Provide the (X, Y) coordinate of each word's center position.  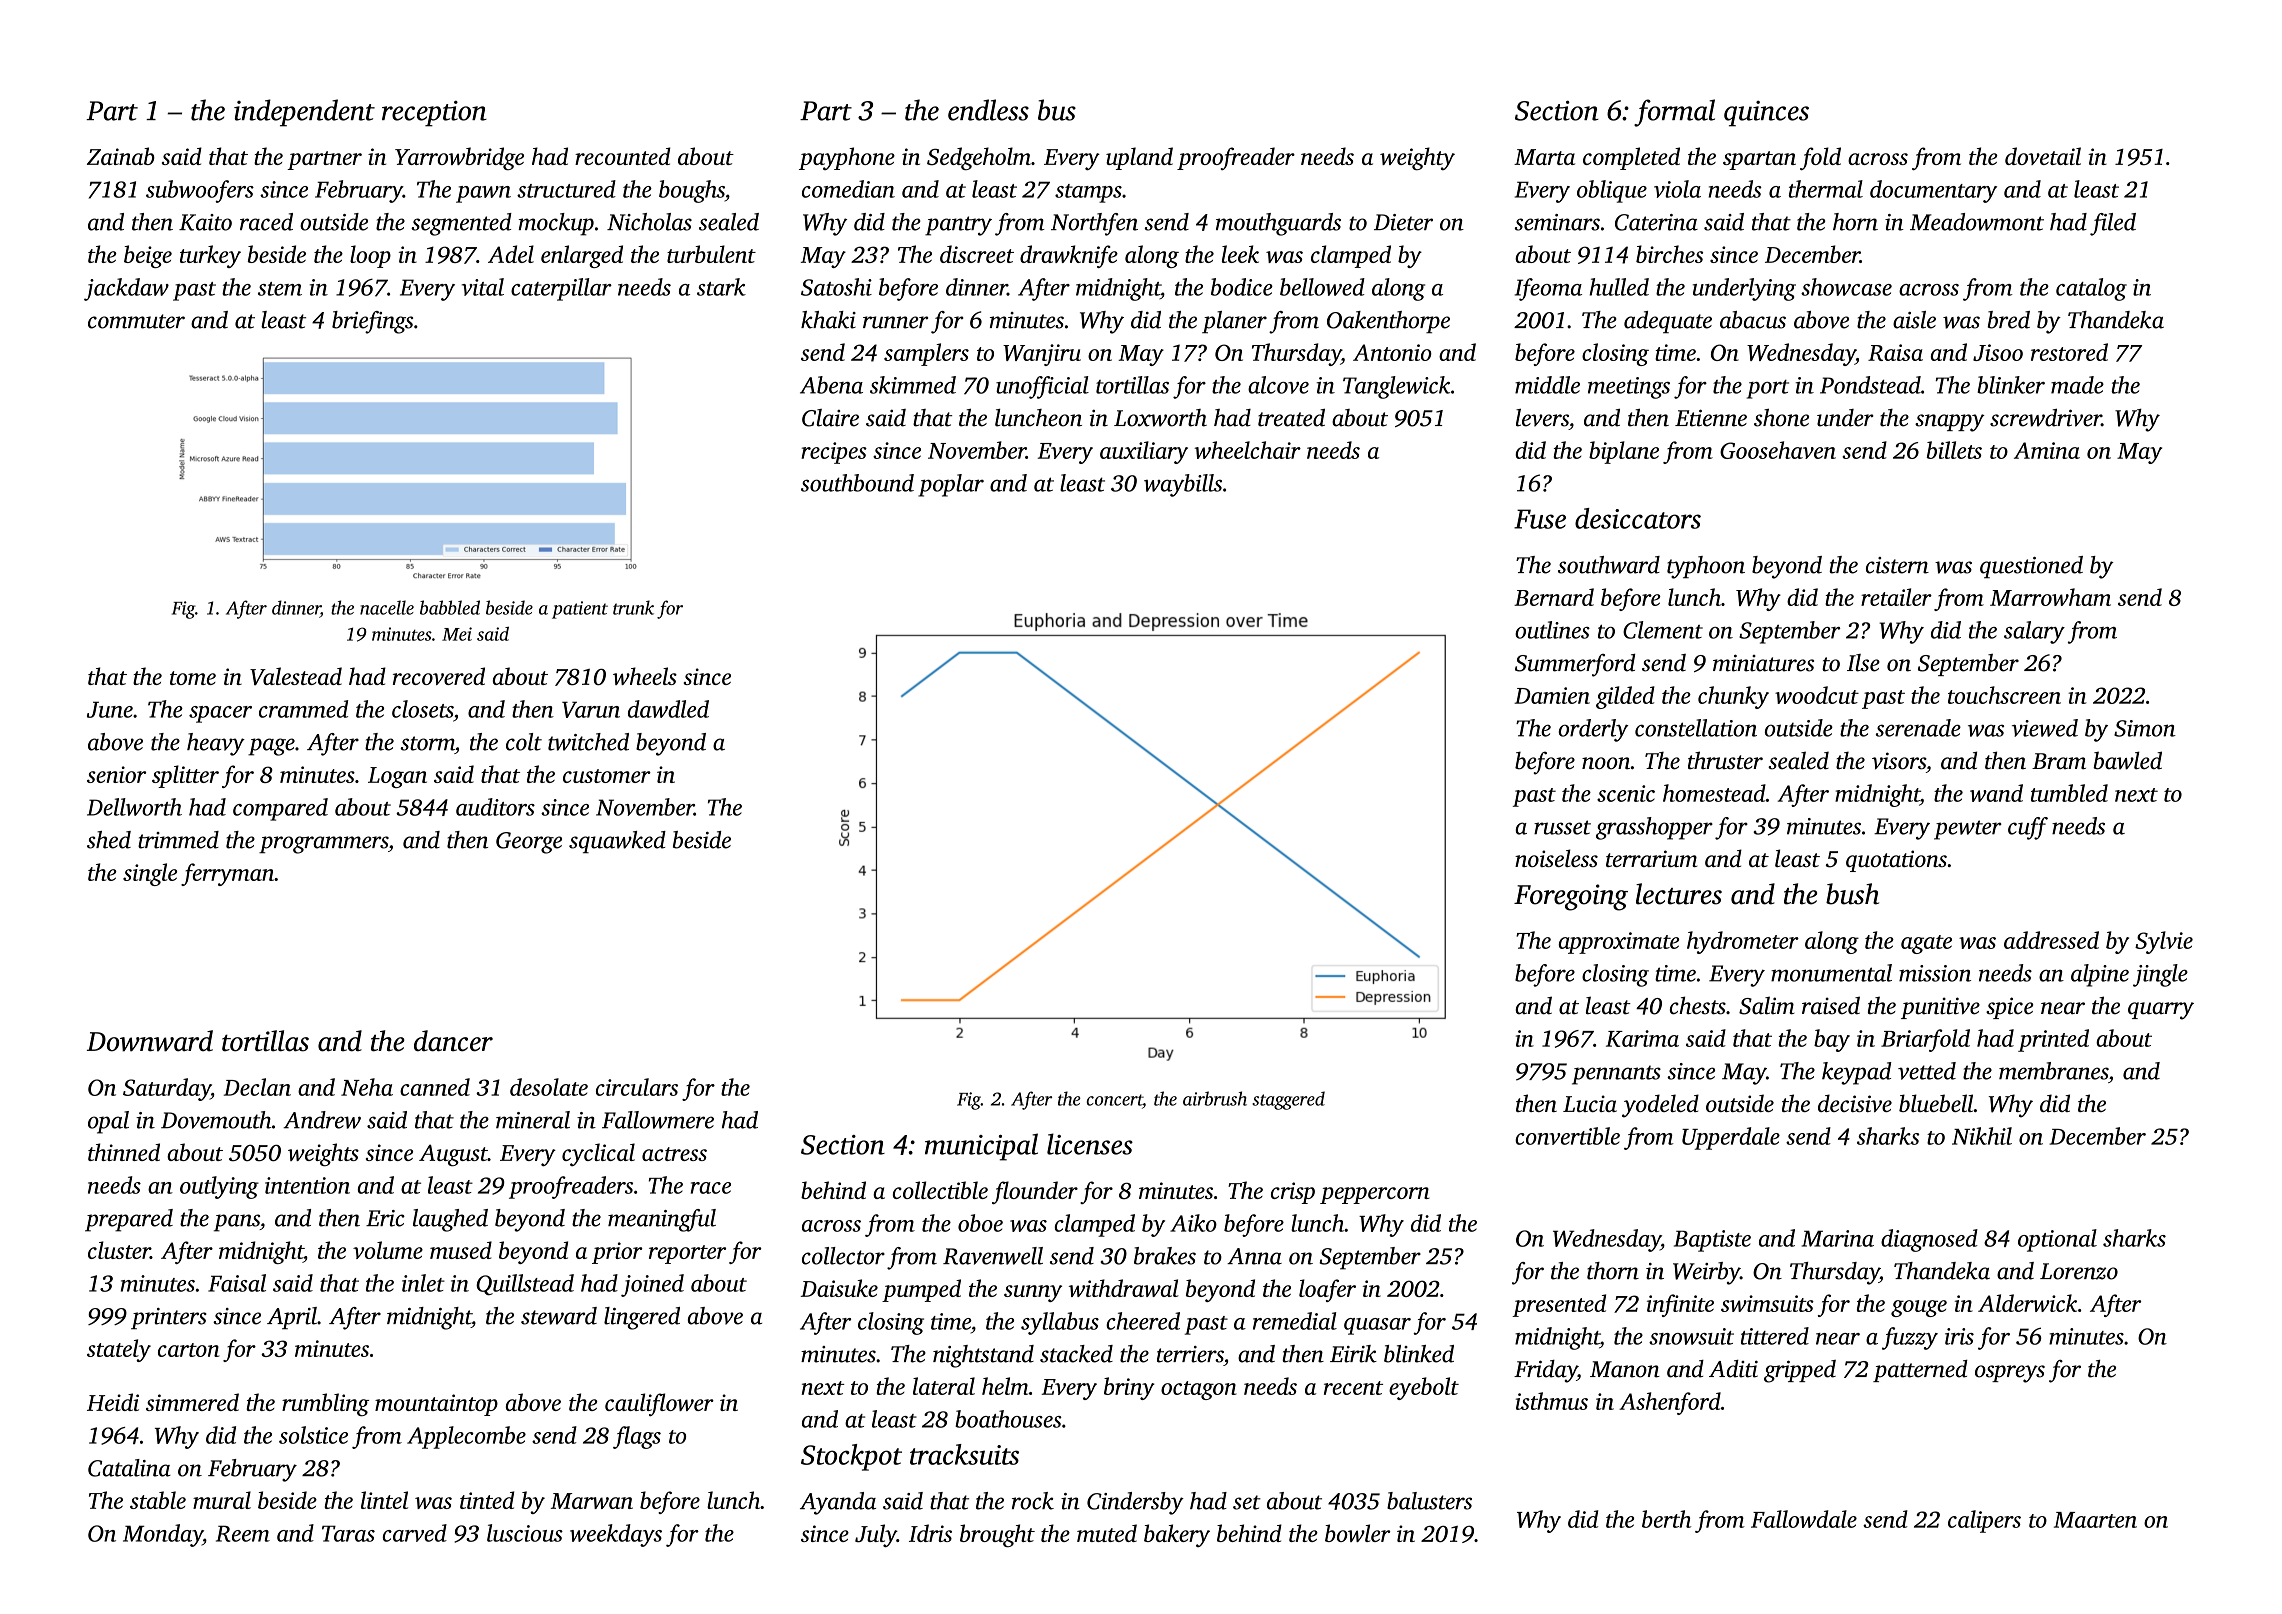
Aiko (1193, 1223)
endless (988, 110)
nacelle (387, 607)
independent (304, 113)
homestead (1714, 793)
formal (1674, 113)
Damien (1552, 695)
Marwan (592, 1501)
